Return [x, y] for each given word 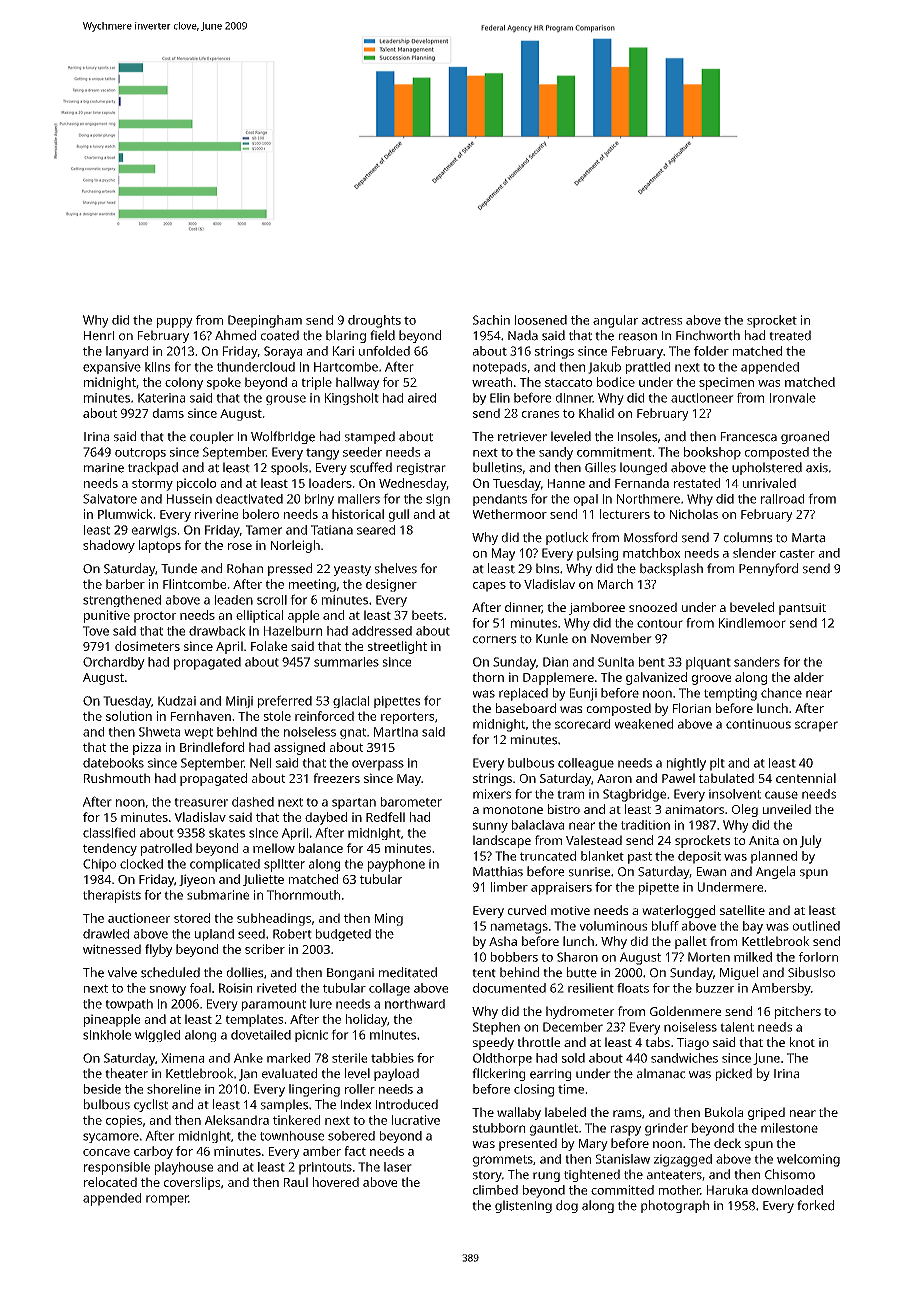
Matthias [498, 871]
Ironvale [793, 398]
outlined [816, 926]
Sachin [491, 320]
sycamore [111, 1138]
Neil [260, 763]
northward [415, 1004]
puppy [175, 323]
